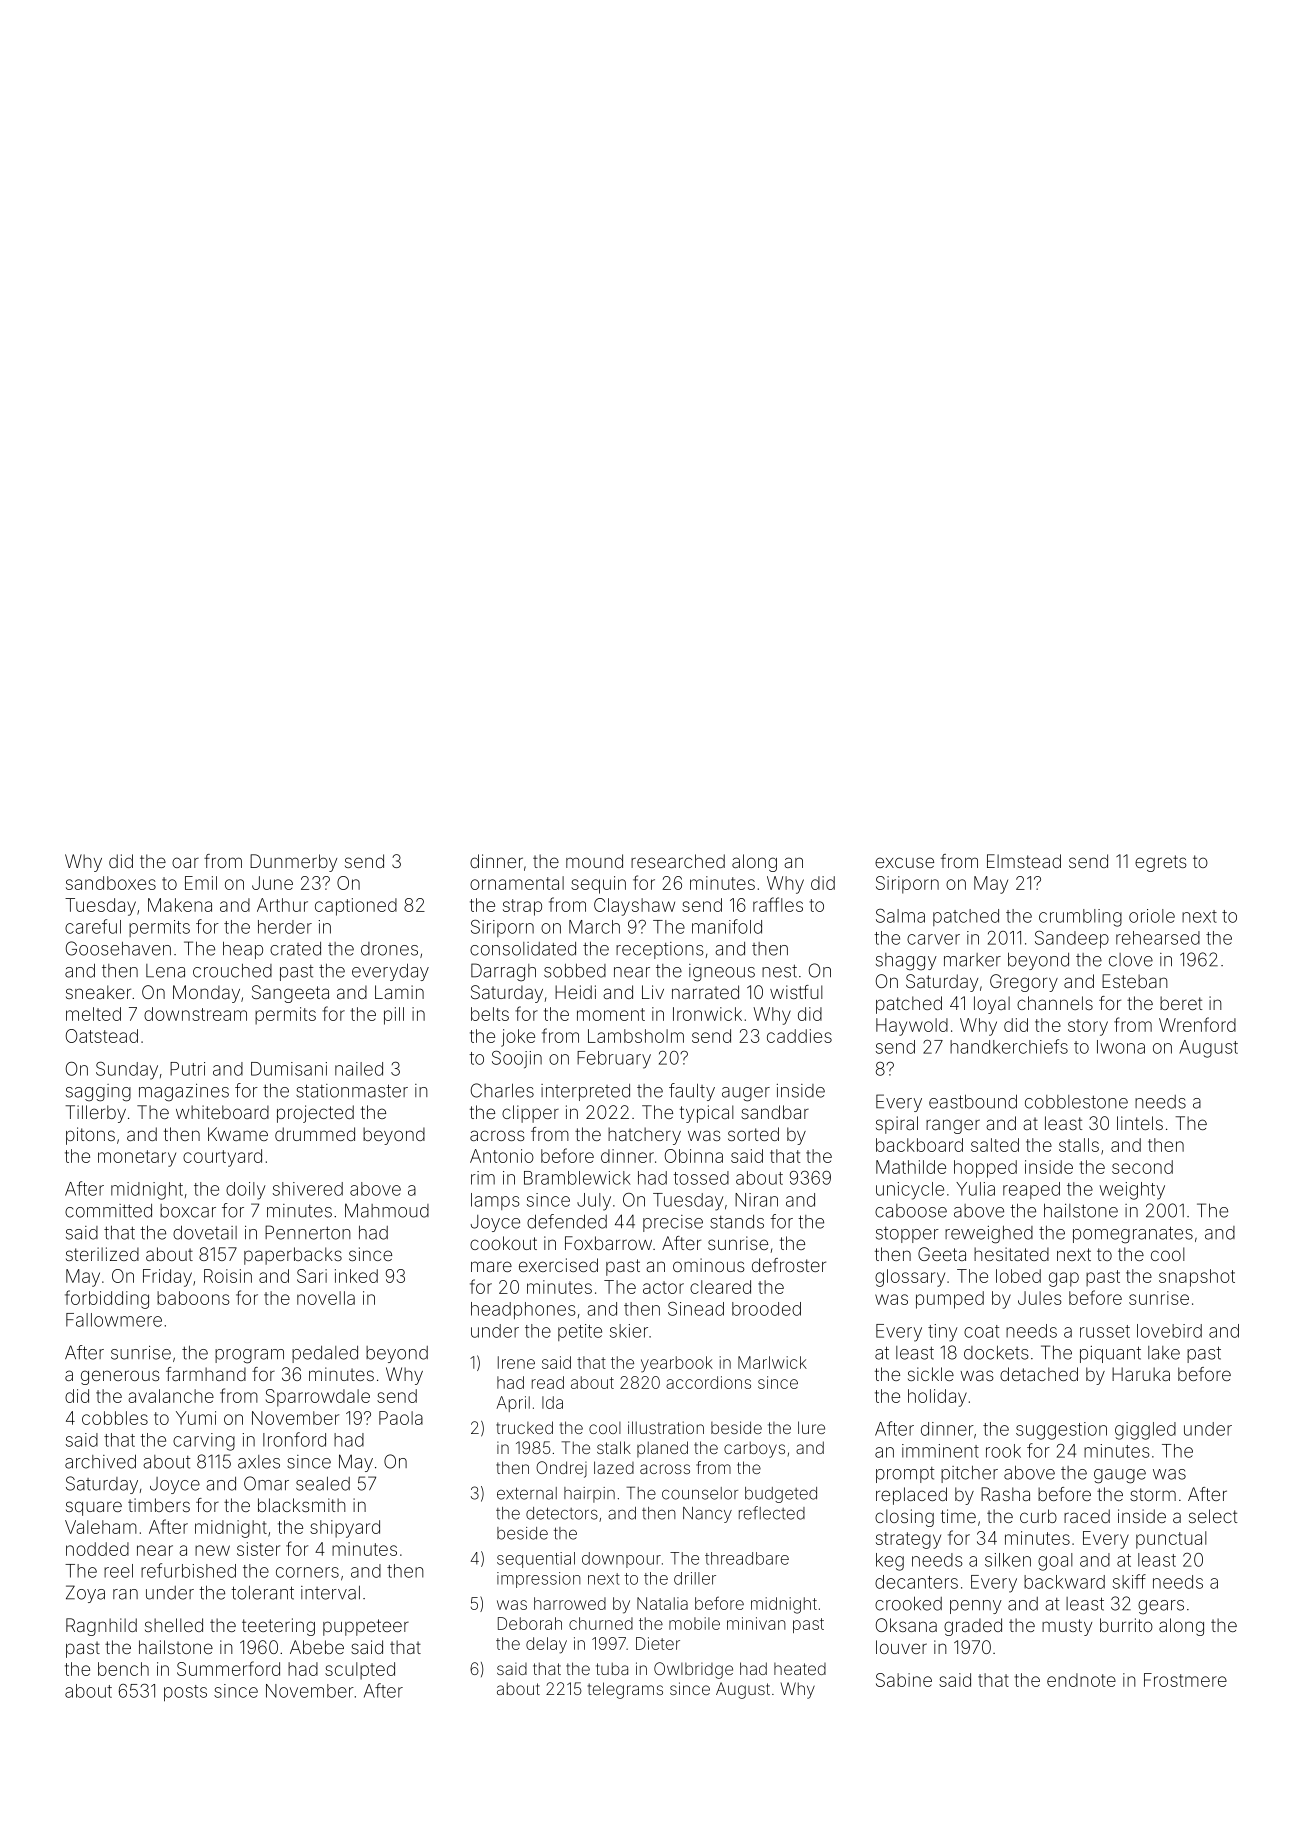 The width and height of the document is (1307, 1848). Describe the element at coordinates (1064, 1279) in the document. I see `gap` at that location.
